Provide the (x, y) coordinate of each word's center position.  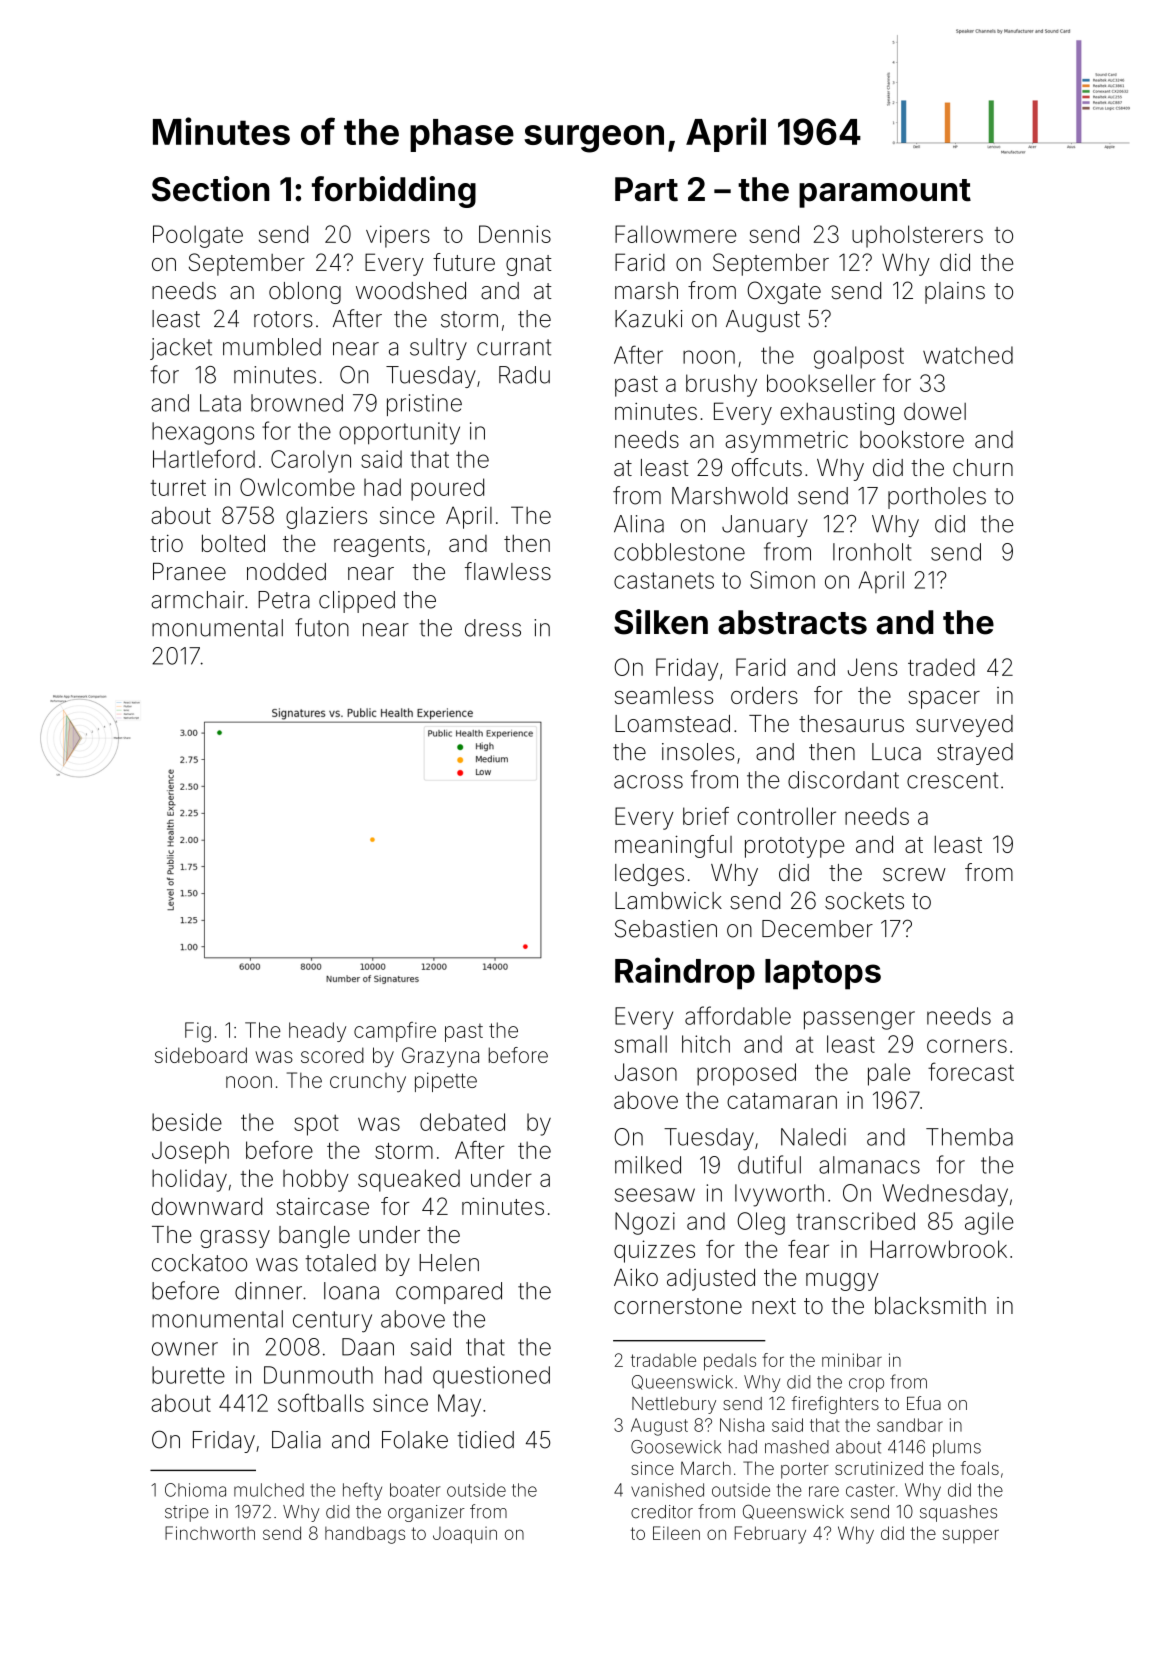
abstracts (792, 622)
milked (648, 1165)
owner (185, 1349)
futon (322, 627)
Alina (639, 524)
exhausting (837, 414)
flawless (508, 571)
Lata (220, 403)
